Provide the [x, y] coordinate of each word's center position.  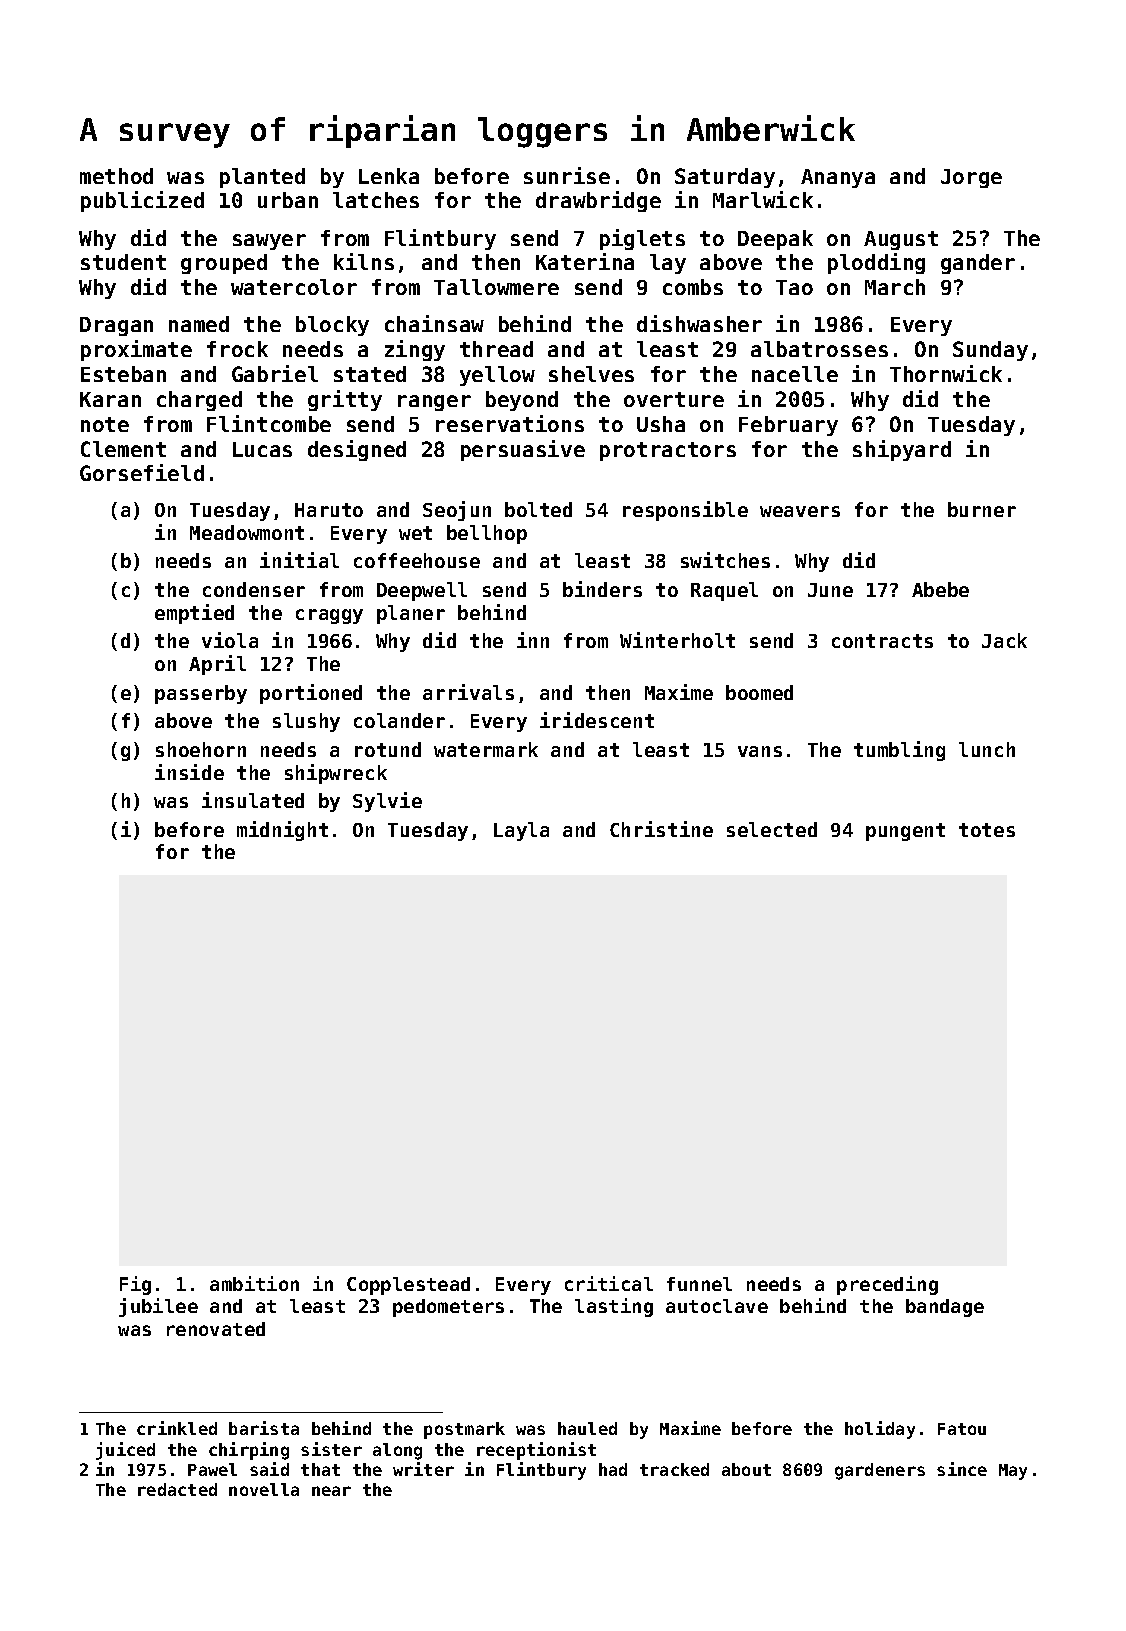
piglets [642, 239]
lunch [987, 749]
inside [189, 772]
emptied [194, 614]
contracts [882, 641]
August [901, 240]
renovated [216, 1329]
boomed [759, 692]
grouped [224, 264]
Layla [521, 831]
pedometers [448, 1308]
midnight [282, 831]
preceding [887, 1285]
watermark [486, 749]
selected [772, 829]
